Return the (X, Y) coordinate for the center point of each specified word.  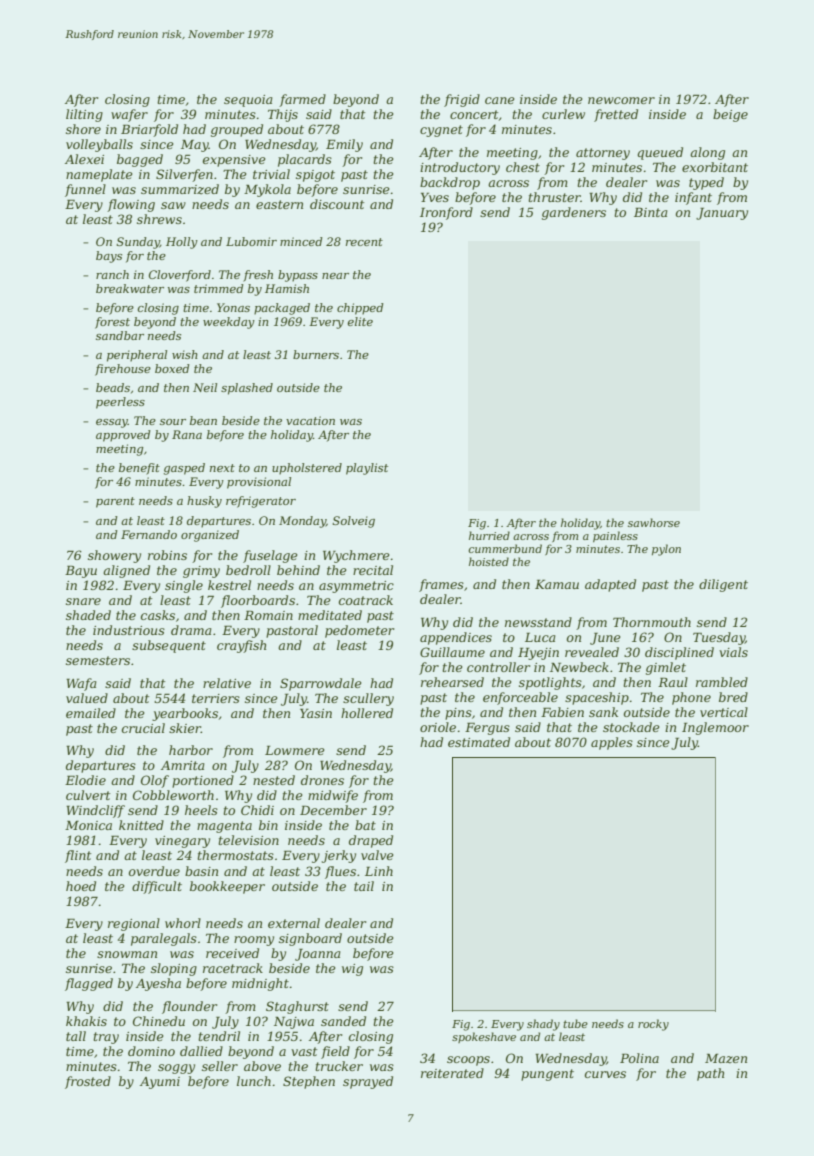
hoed (81, 886)
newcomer (621, 100)
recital (373, 570)
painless (615, 536)
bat (365, 825)
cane (499, 100)
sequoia (248, 101)
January (722, 214)
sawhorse (654, 522)
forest (112, 323)
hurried (489, 535)
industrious (129, 630)
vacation (310, 420)
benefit (139, 469)
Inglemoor (715, 728)
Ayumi (160, 1083)
